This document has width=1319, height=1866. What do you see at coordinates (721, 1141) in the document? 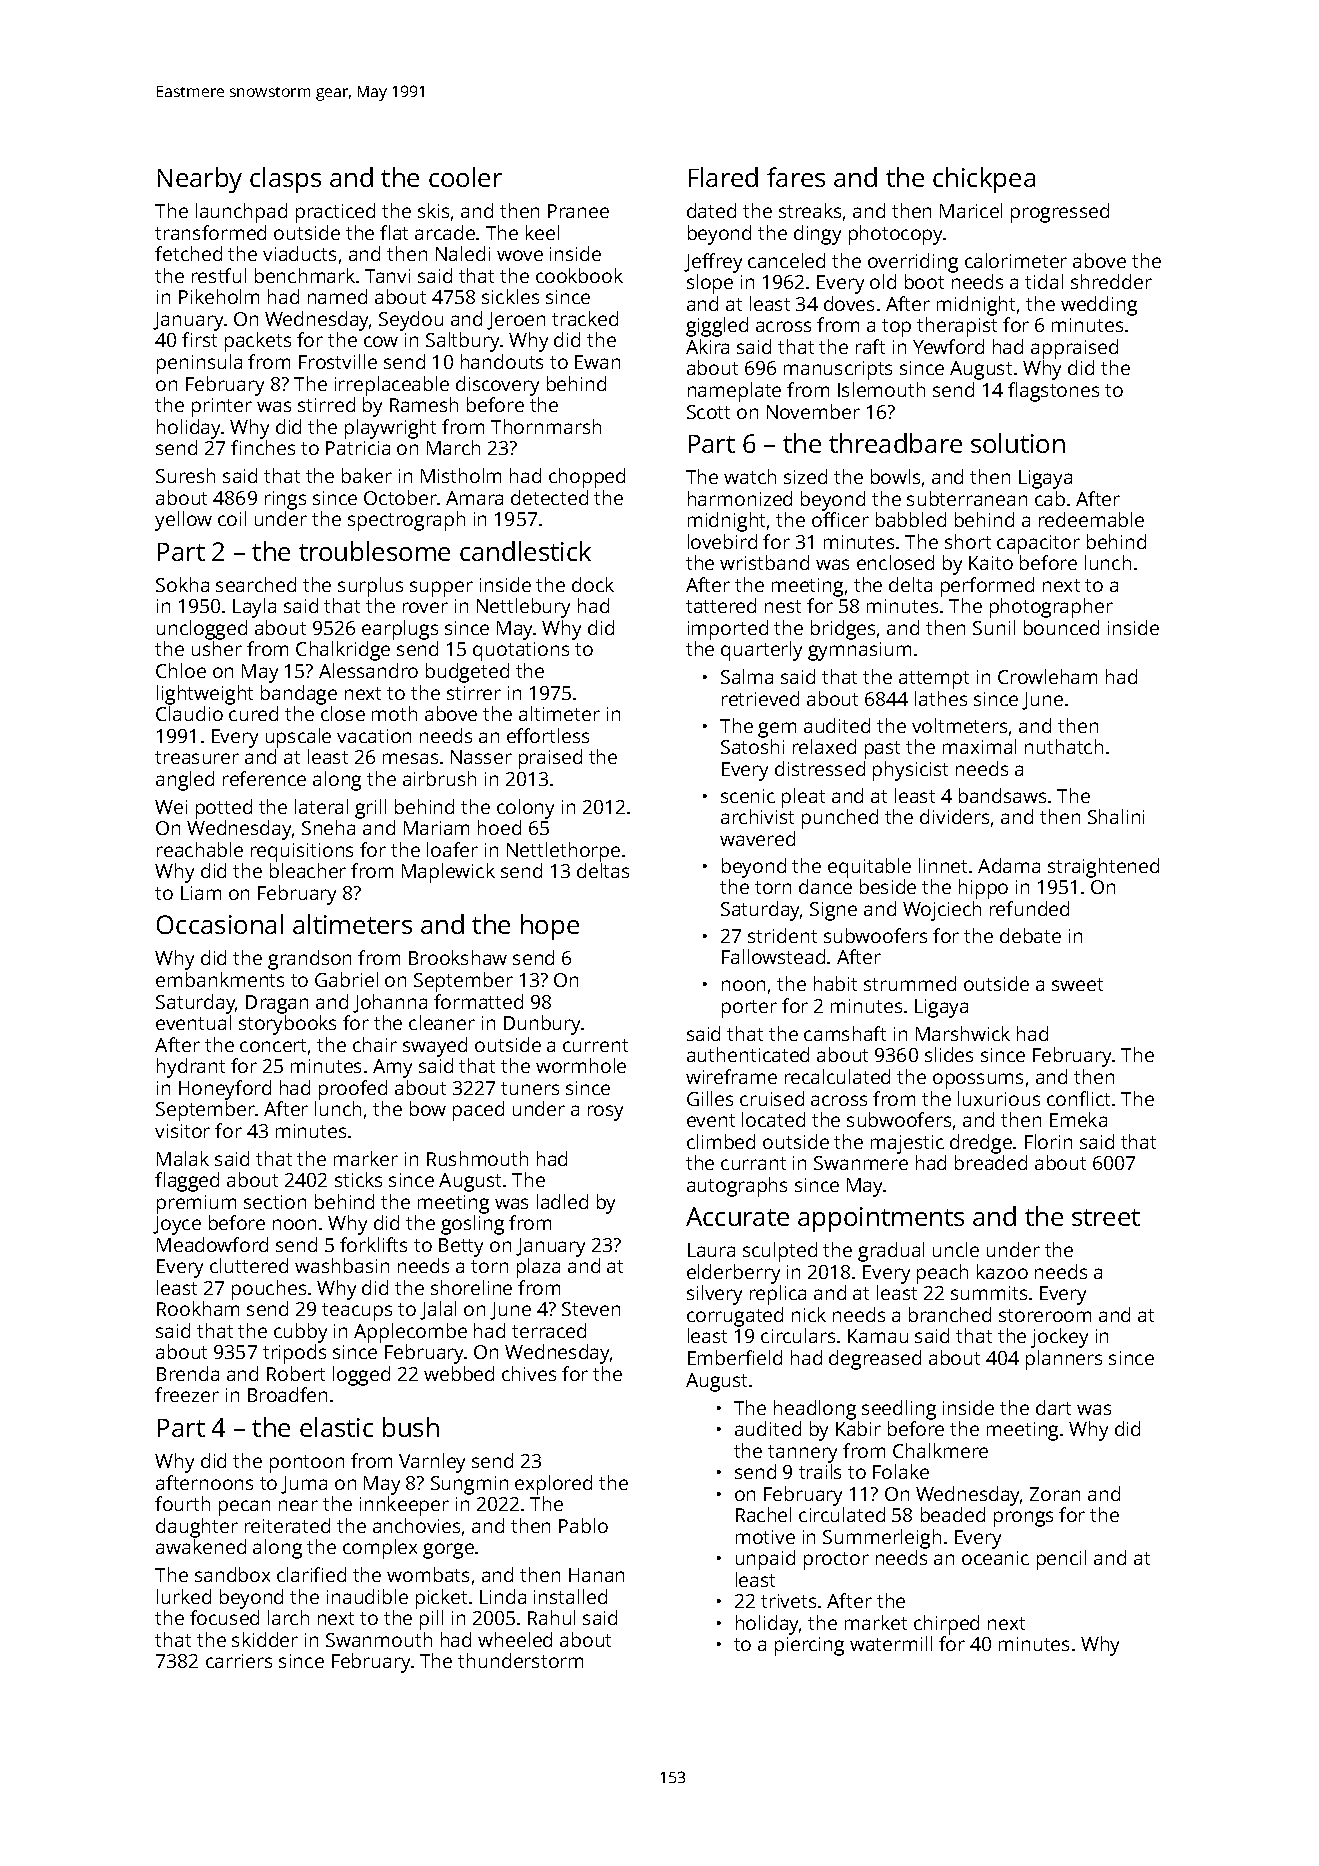
I see `climbed` at bounding box center [721, 1141].
